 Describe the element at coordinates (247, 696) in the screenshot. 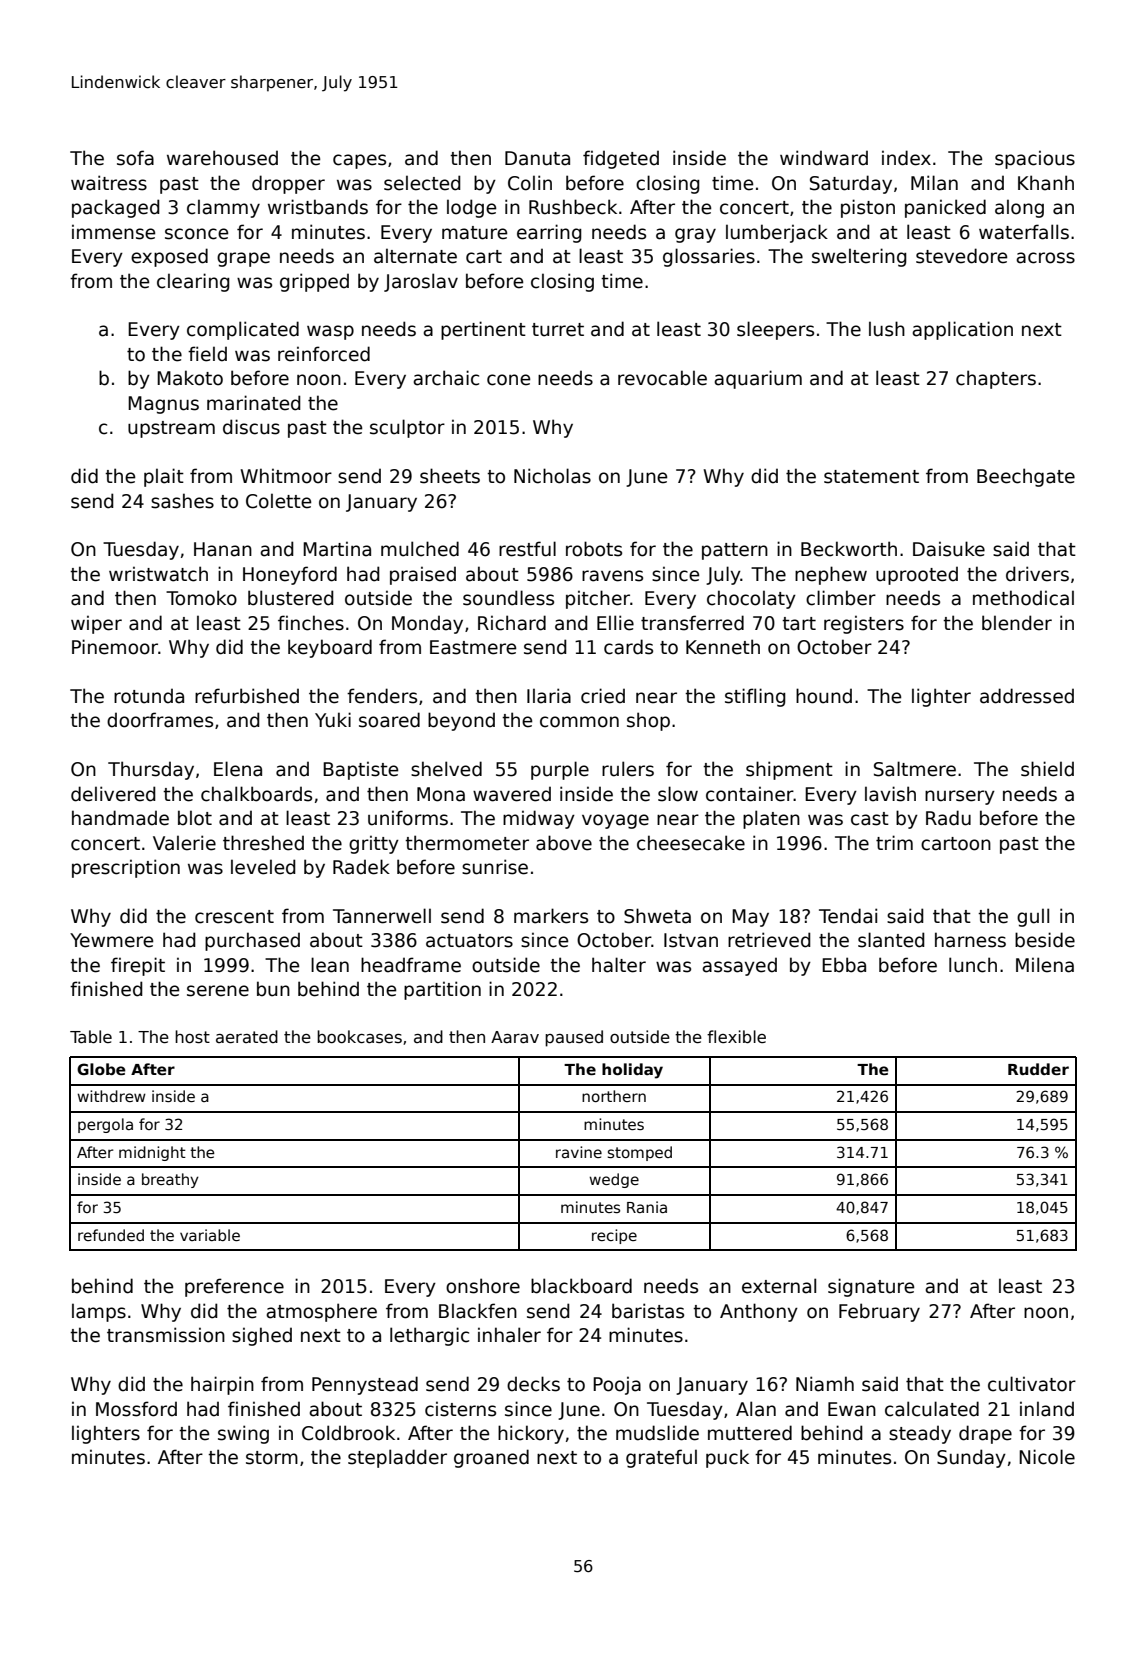

I see `refurbished` at that location.
